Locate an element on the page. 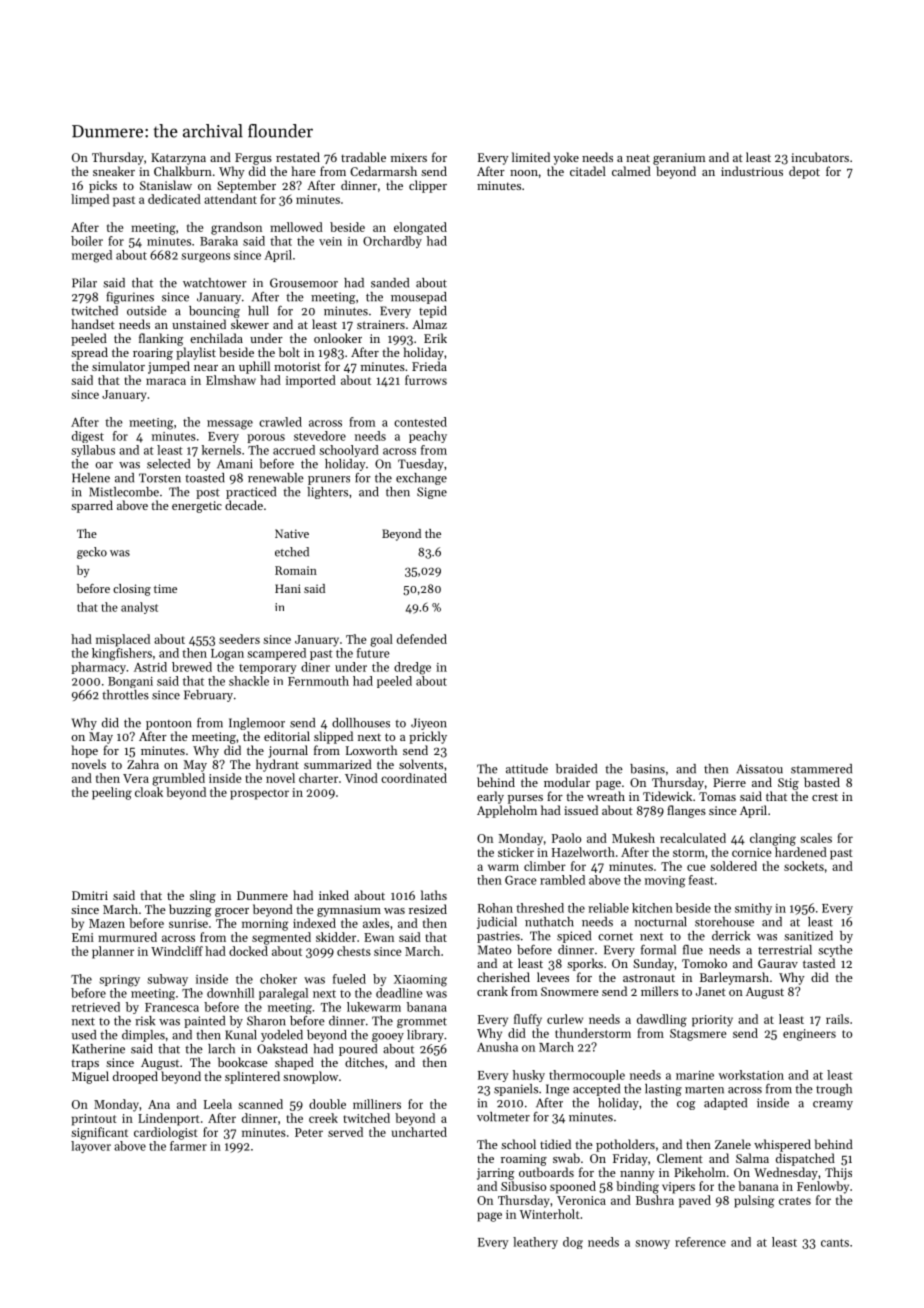  farmer is located at coordinates (188, 1146).
